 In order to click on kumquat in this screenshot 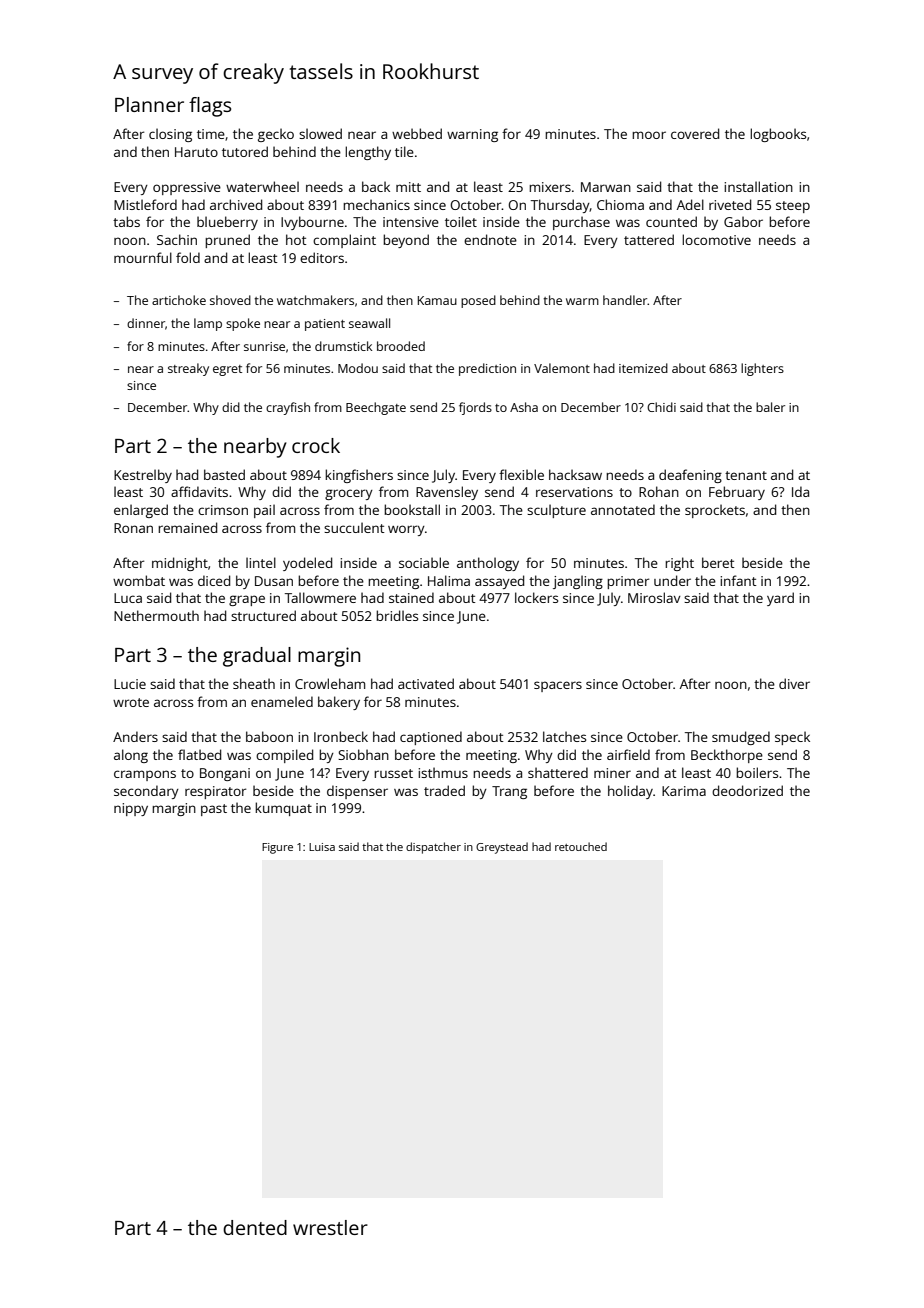, I will do `click(283, 809)`.
